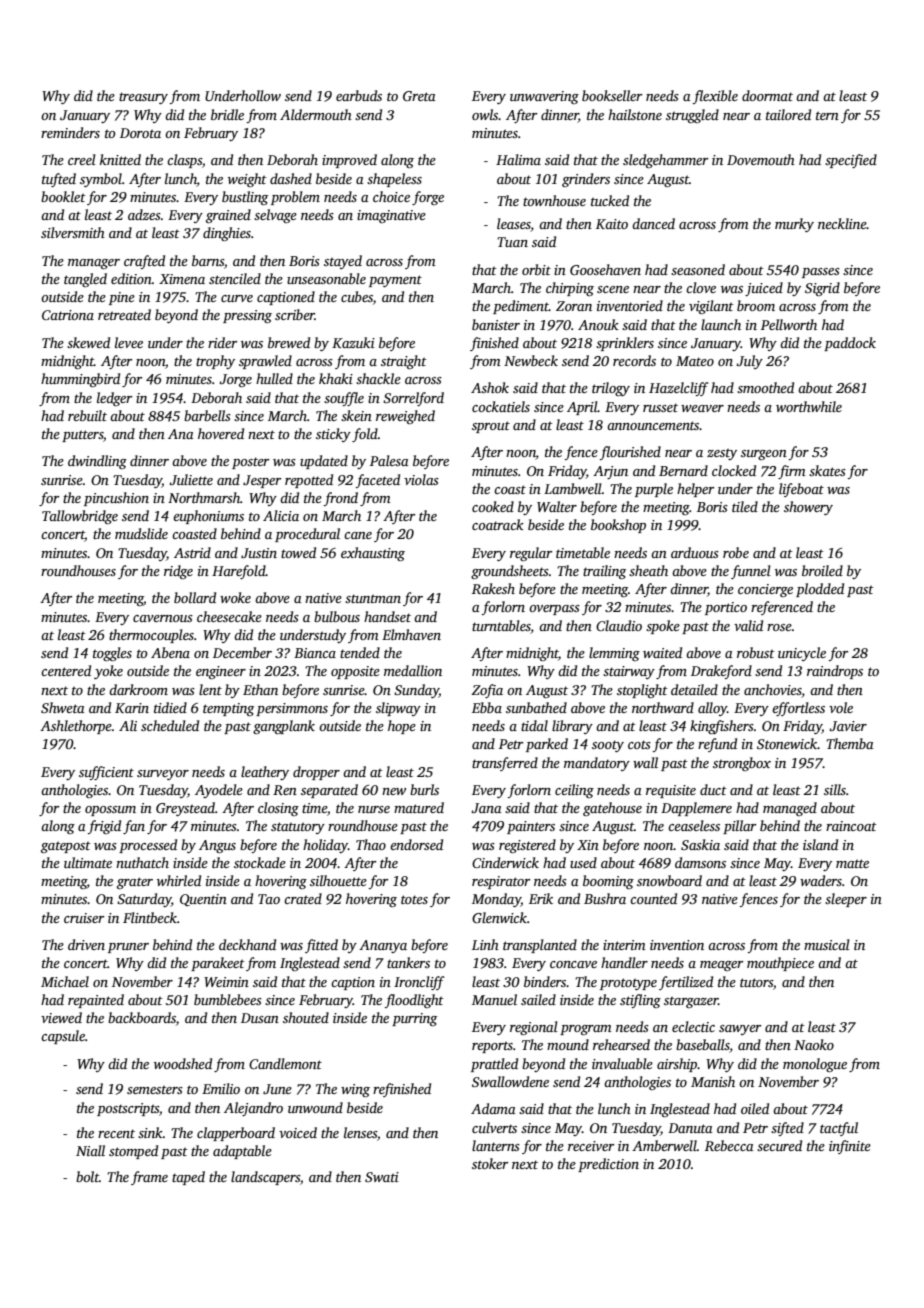 The image size is (924, 1308). Describe the element at coordinates (416, 844) in the document. I see `endorsed` at that location.
